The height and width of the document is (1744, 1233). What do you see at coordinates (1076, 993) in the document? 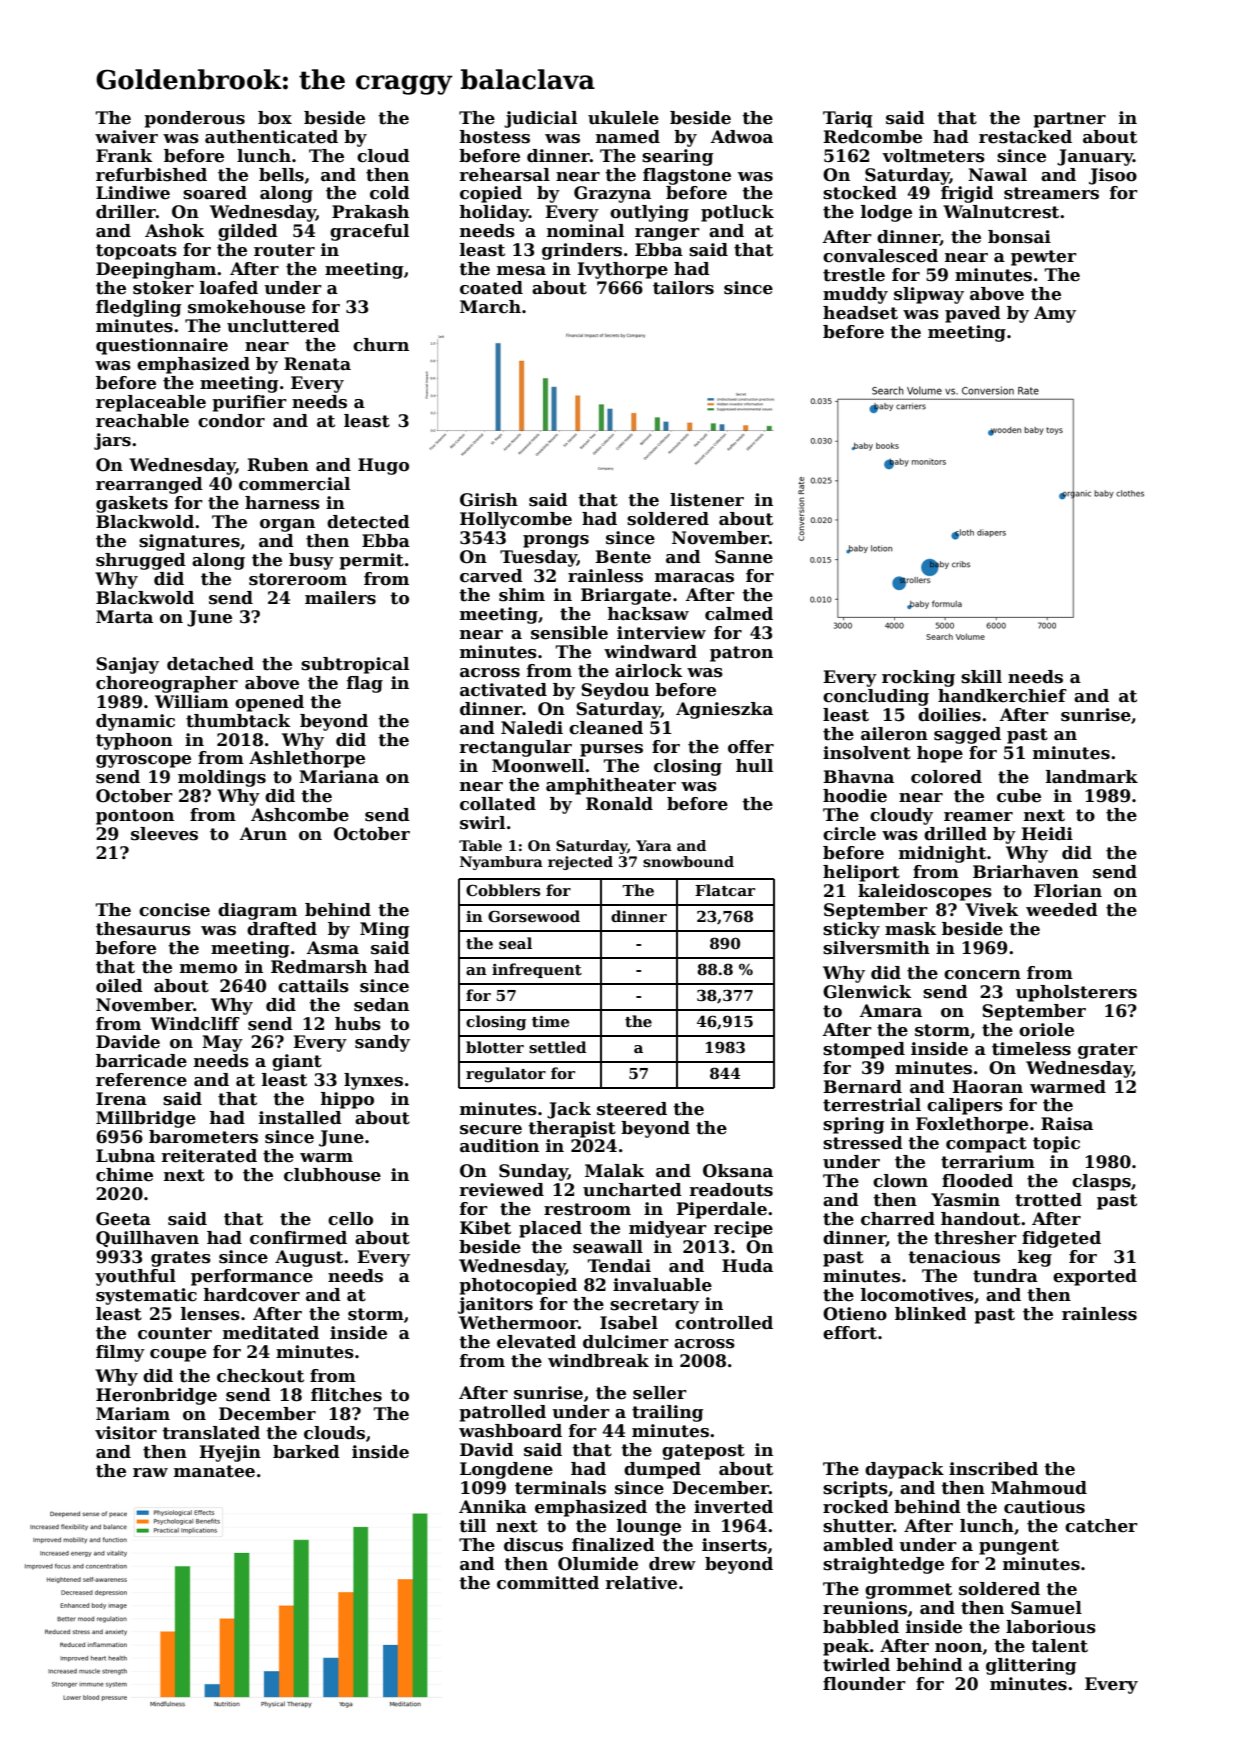
I see `upholsterers` at bounding box center [1076, 993].
